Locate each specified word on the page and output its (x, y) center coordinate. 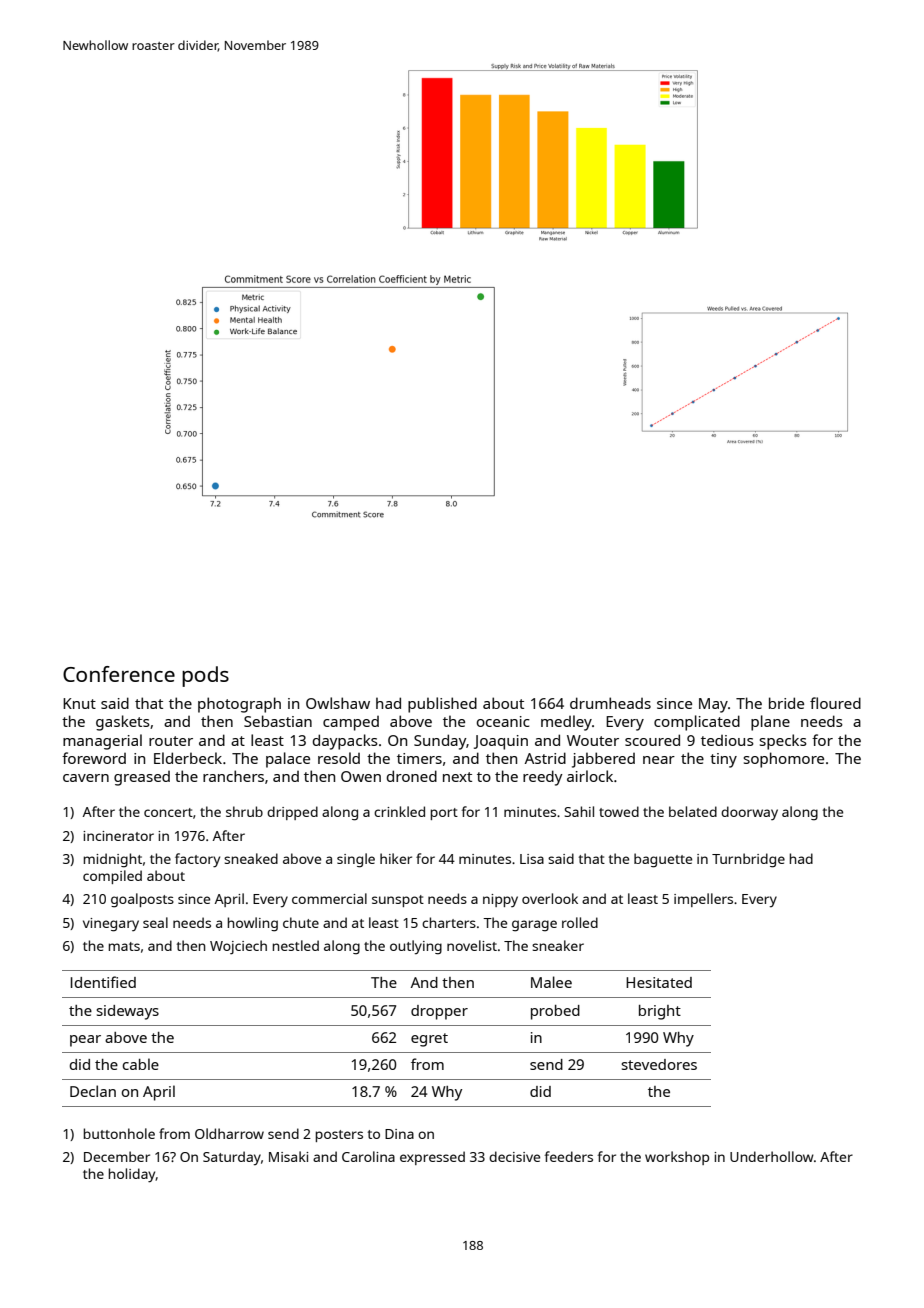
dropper (439, 1012)
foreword (94, 758)
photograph (239, 705)
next (457, 777)
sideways (128, 1012)
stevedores (659, 1064)
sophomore (784, 760)
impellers (703, 900)
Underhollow (772, 1156)
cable (141, 1064)
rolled (580, 922)
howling (253, 924)
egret (429, 1040)
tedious (727, 740)
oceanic (503, 721)
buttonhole (119, 1133)
